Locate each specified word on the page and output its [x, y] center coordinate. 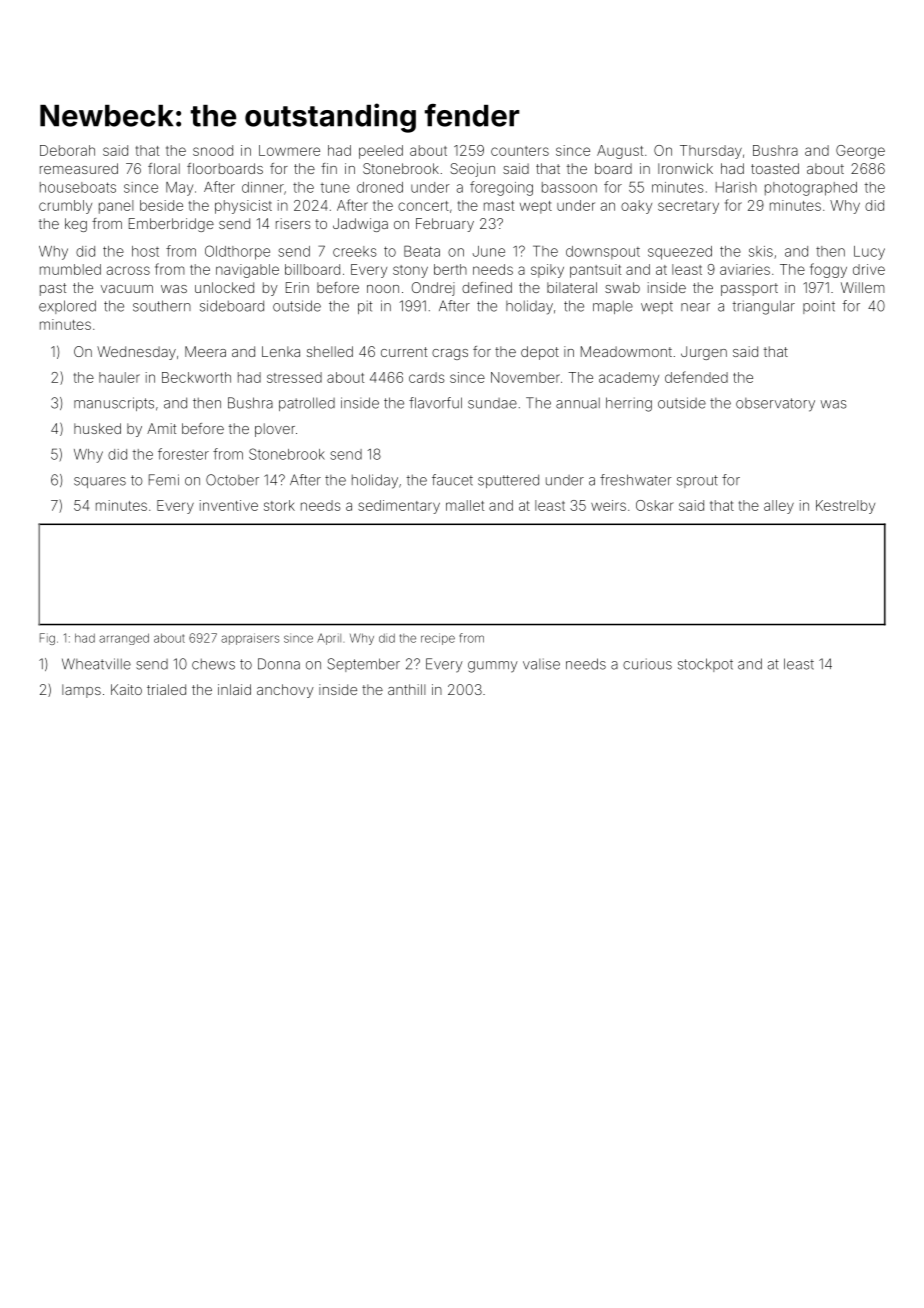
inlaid [234, 689]
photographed [811, 189]
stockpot [705, 665]
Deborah [67, 150]
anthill [406, 689]
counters [520, 151]
